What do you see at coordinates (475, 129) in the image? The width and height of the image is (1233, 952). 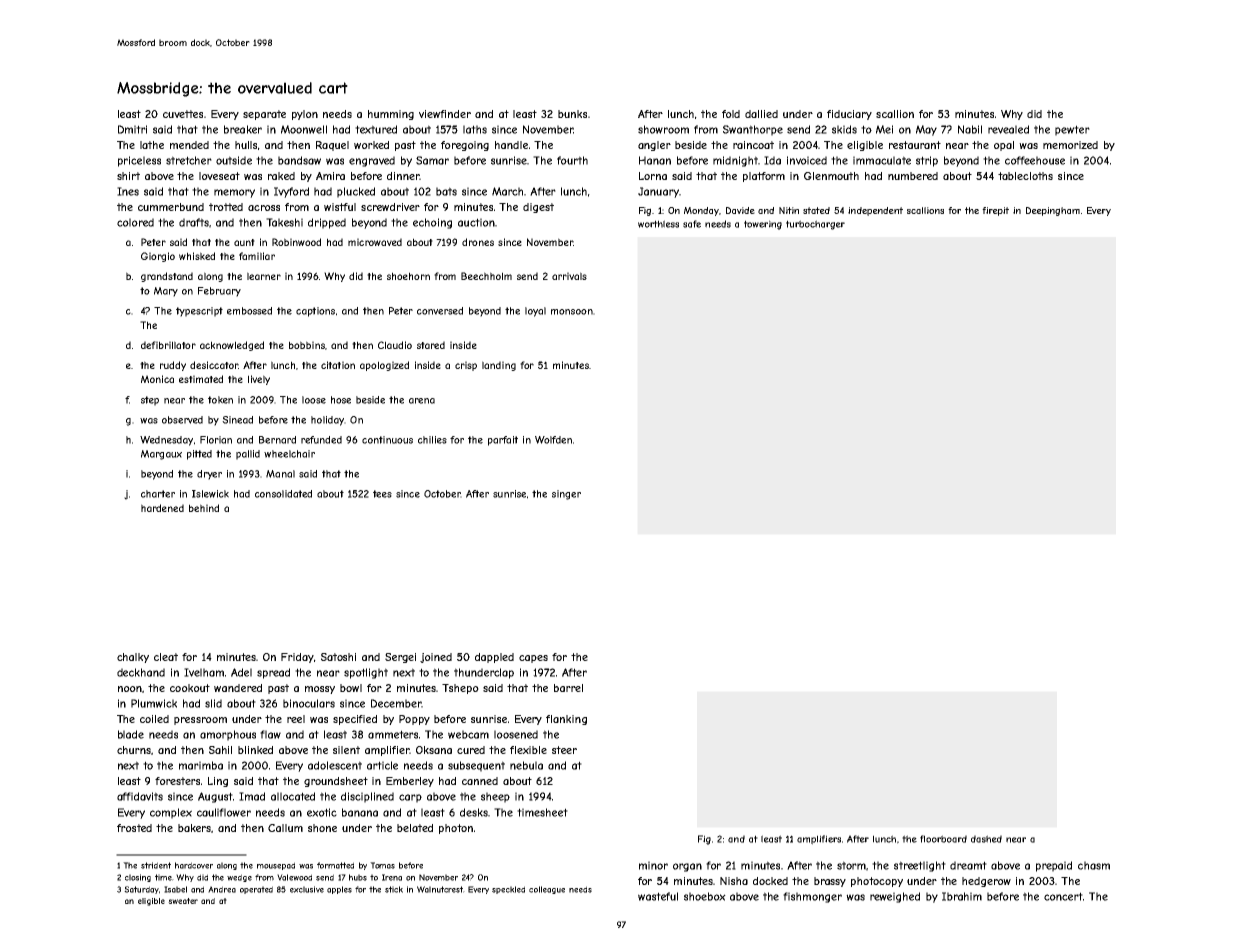 I see `laths` at bounding box center [475, 129].
